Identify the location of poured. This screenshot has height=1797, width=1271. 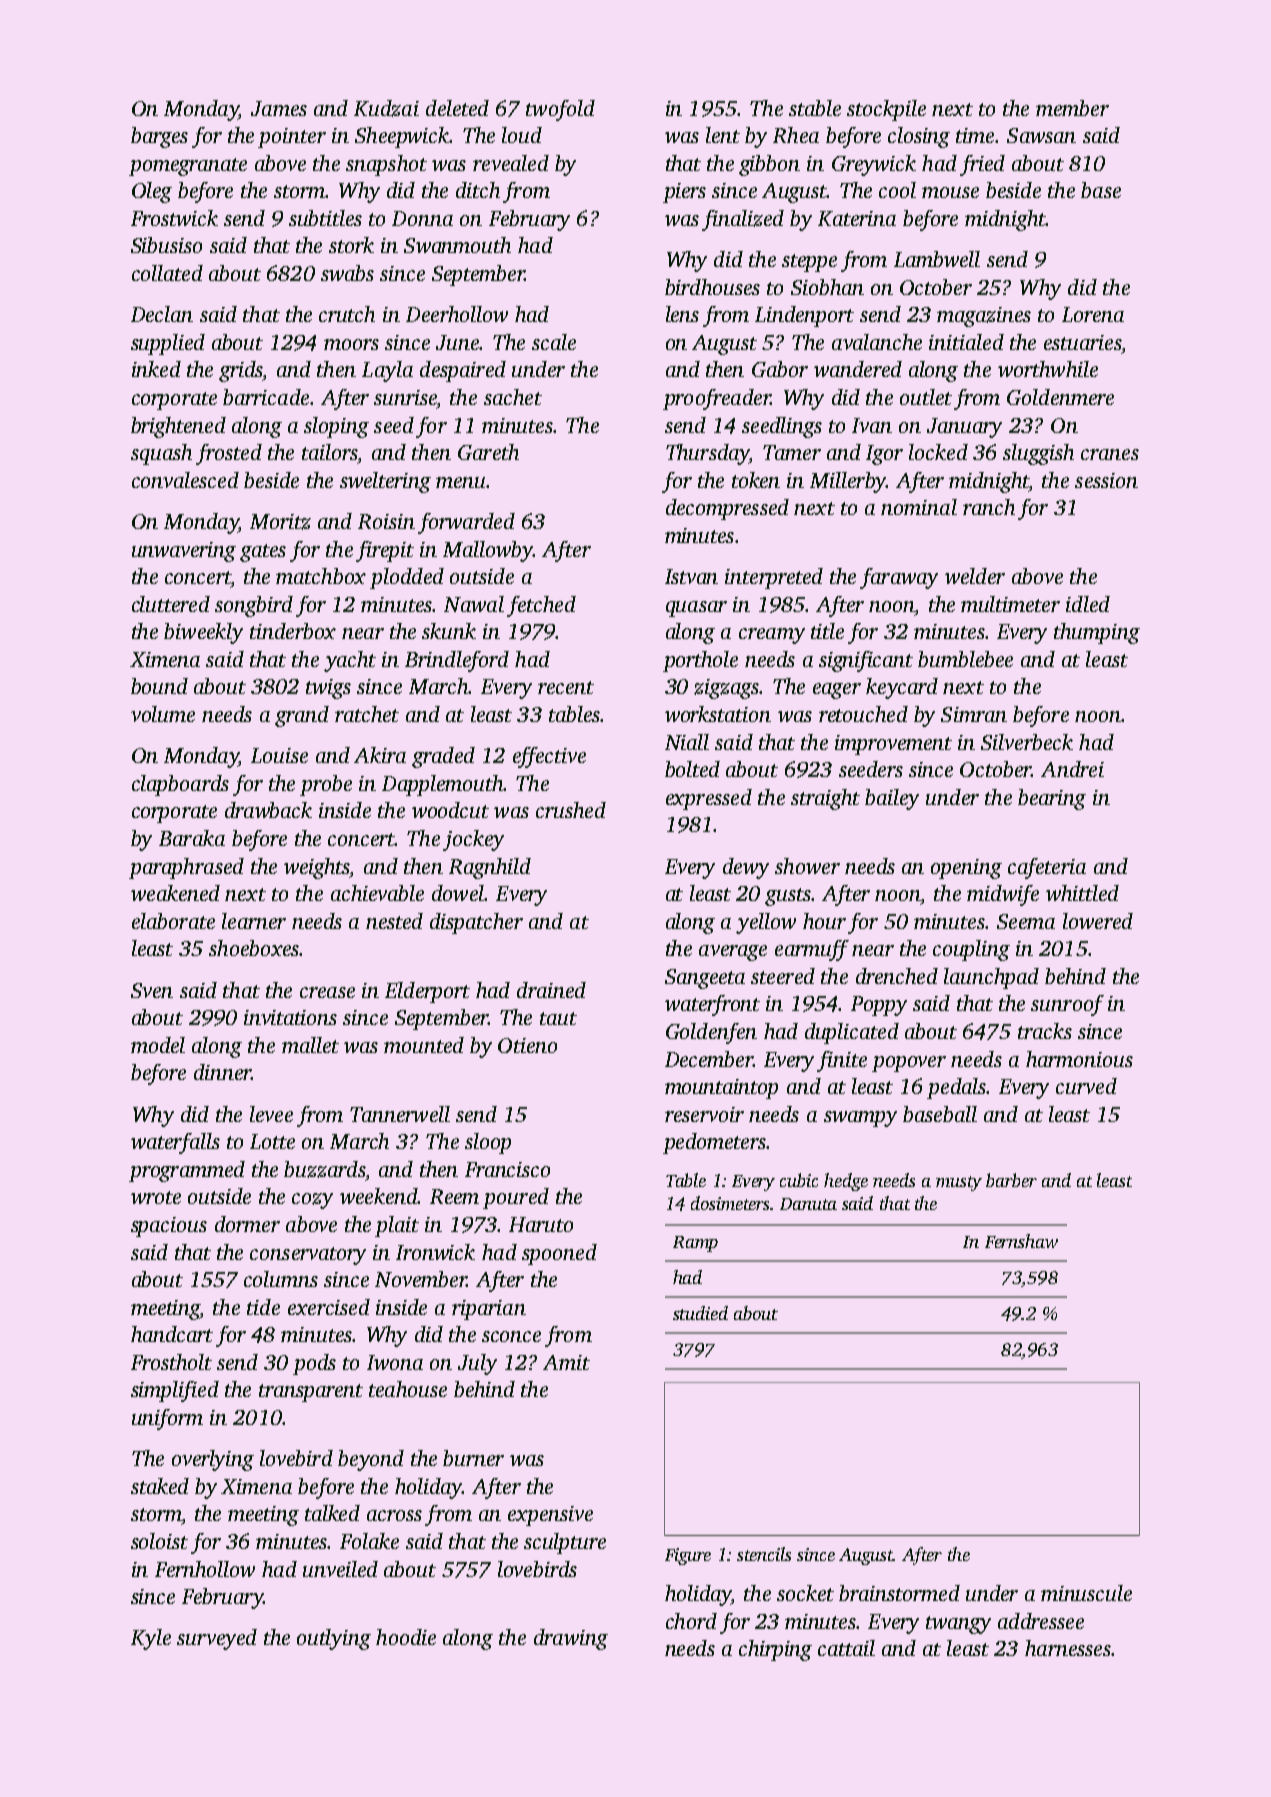
(516, 1198).
